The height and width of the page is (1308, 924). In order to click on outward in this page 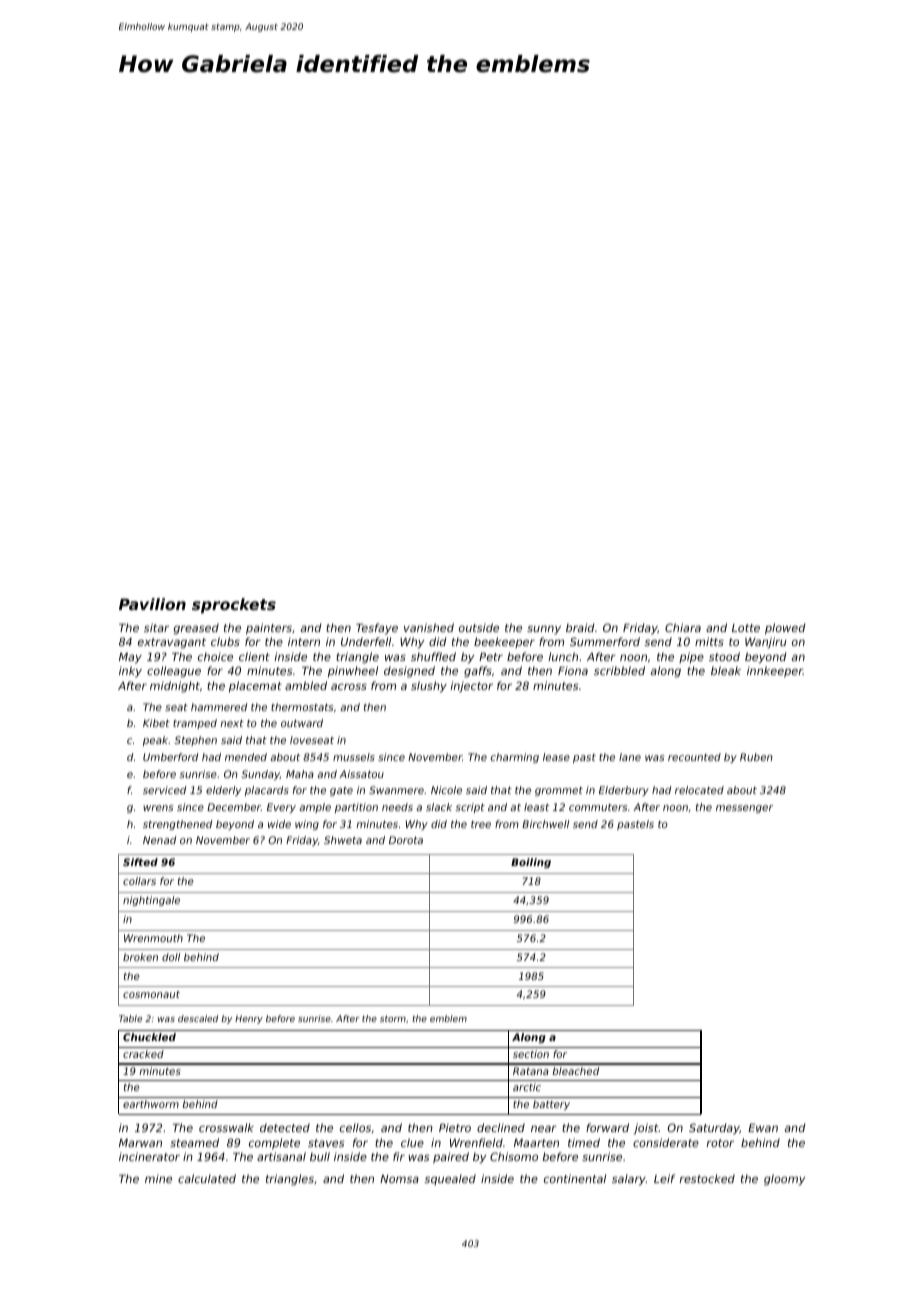, I will do `click(302, 723)`.
